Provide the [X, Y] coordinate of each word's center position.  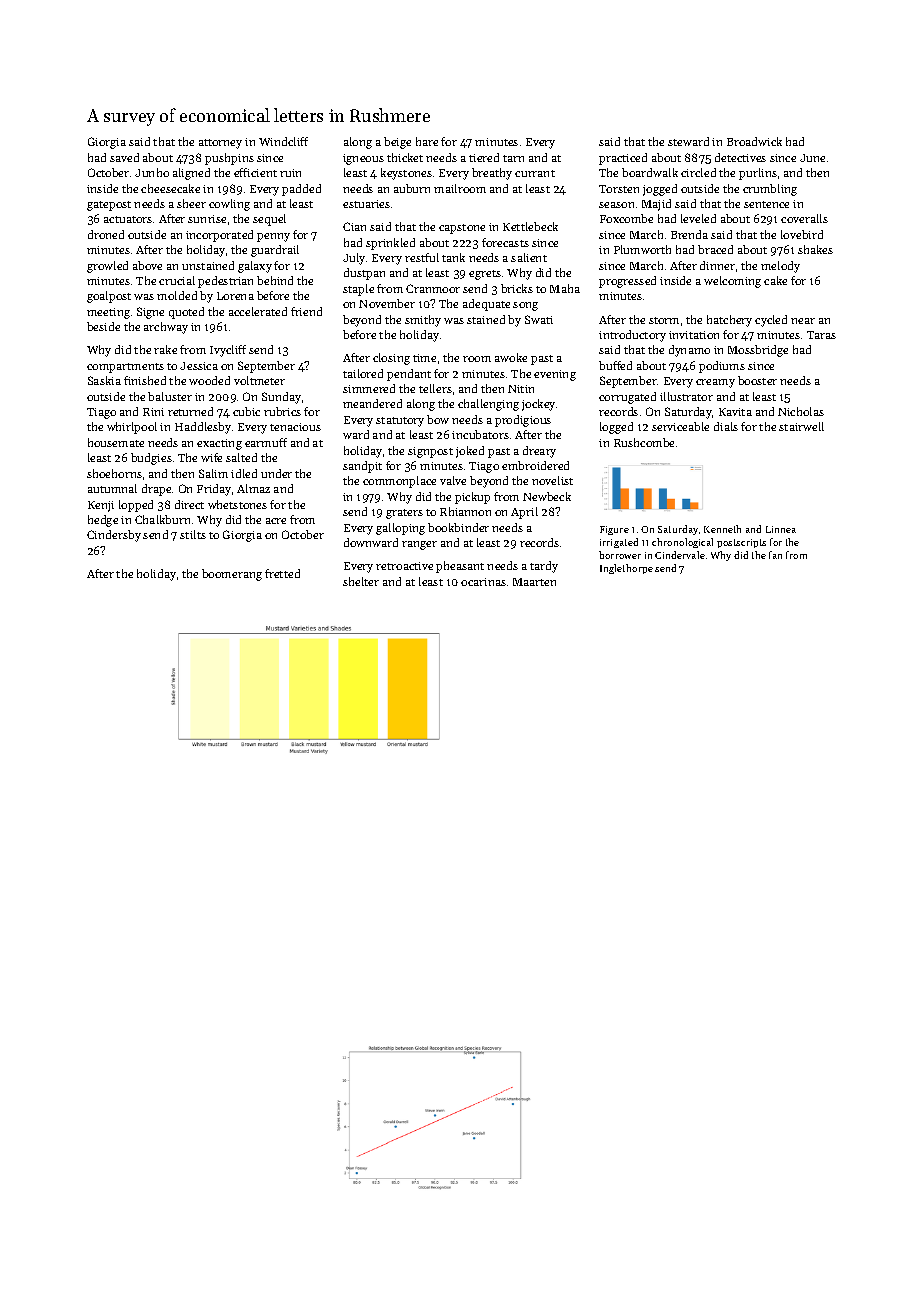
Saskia [104, 380]
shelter [361, 581]
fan [775, 555]
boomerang [232, 575]
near [803, 321]
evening [555, 375]
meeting [108, 313]
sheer [191, 203]
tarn [513, 158]
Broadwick [754, 141]
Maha [565, 288]
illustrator [686, 396]
